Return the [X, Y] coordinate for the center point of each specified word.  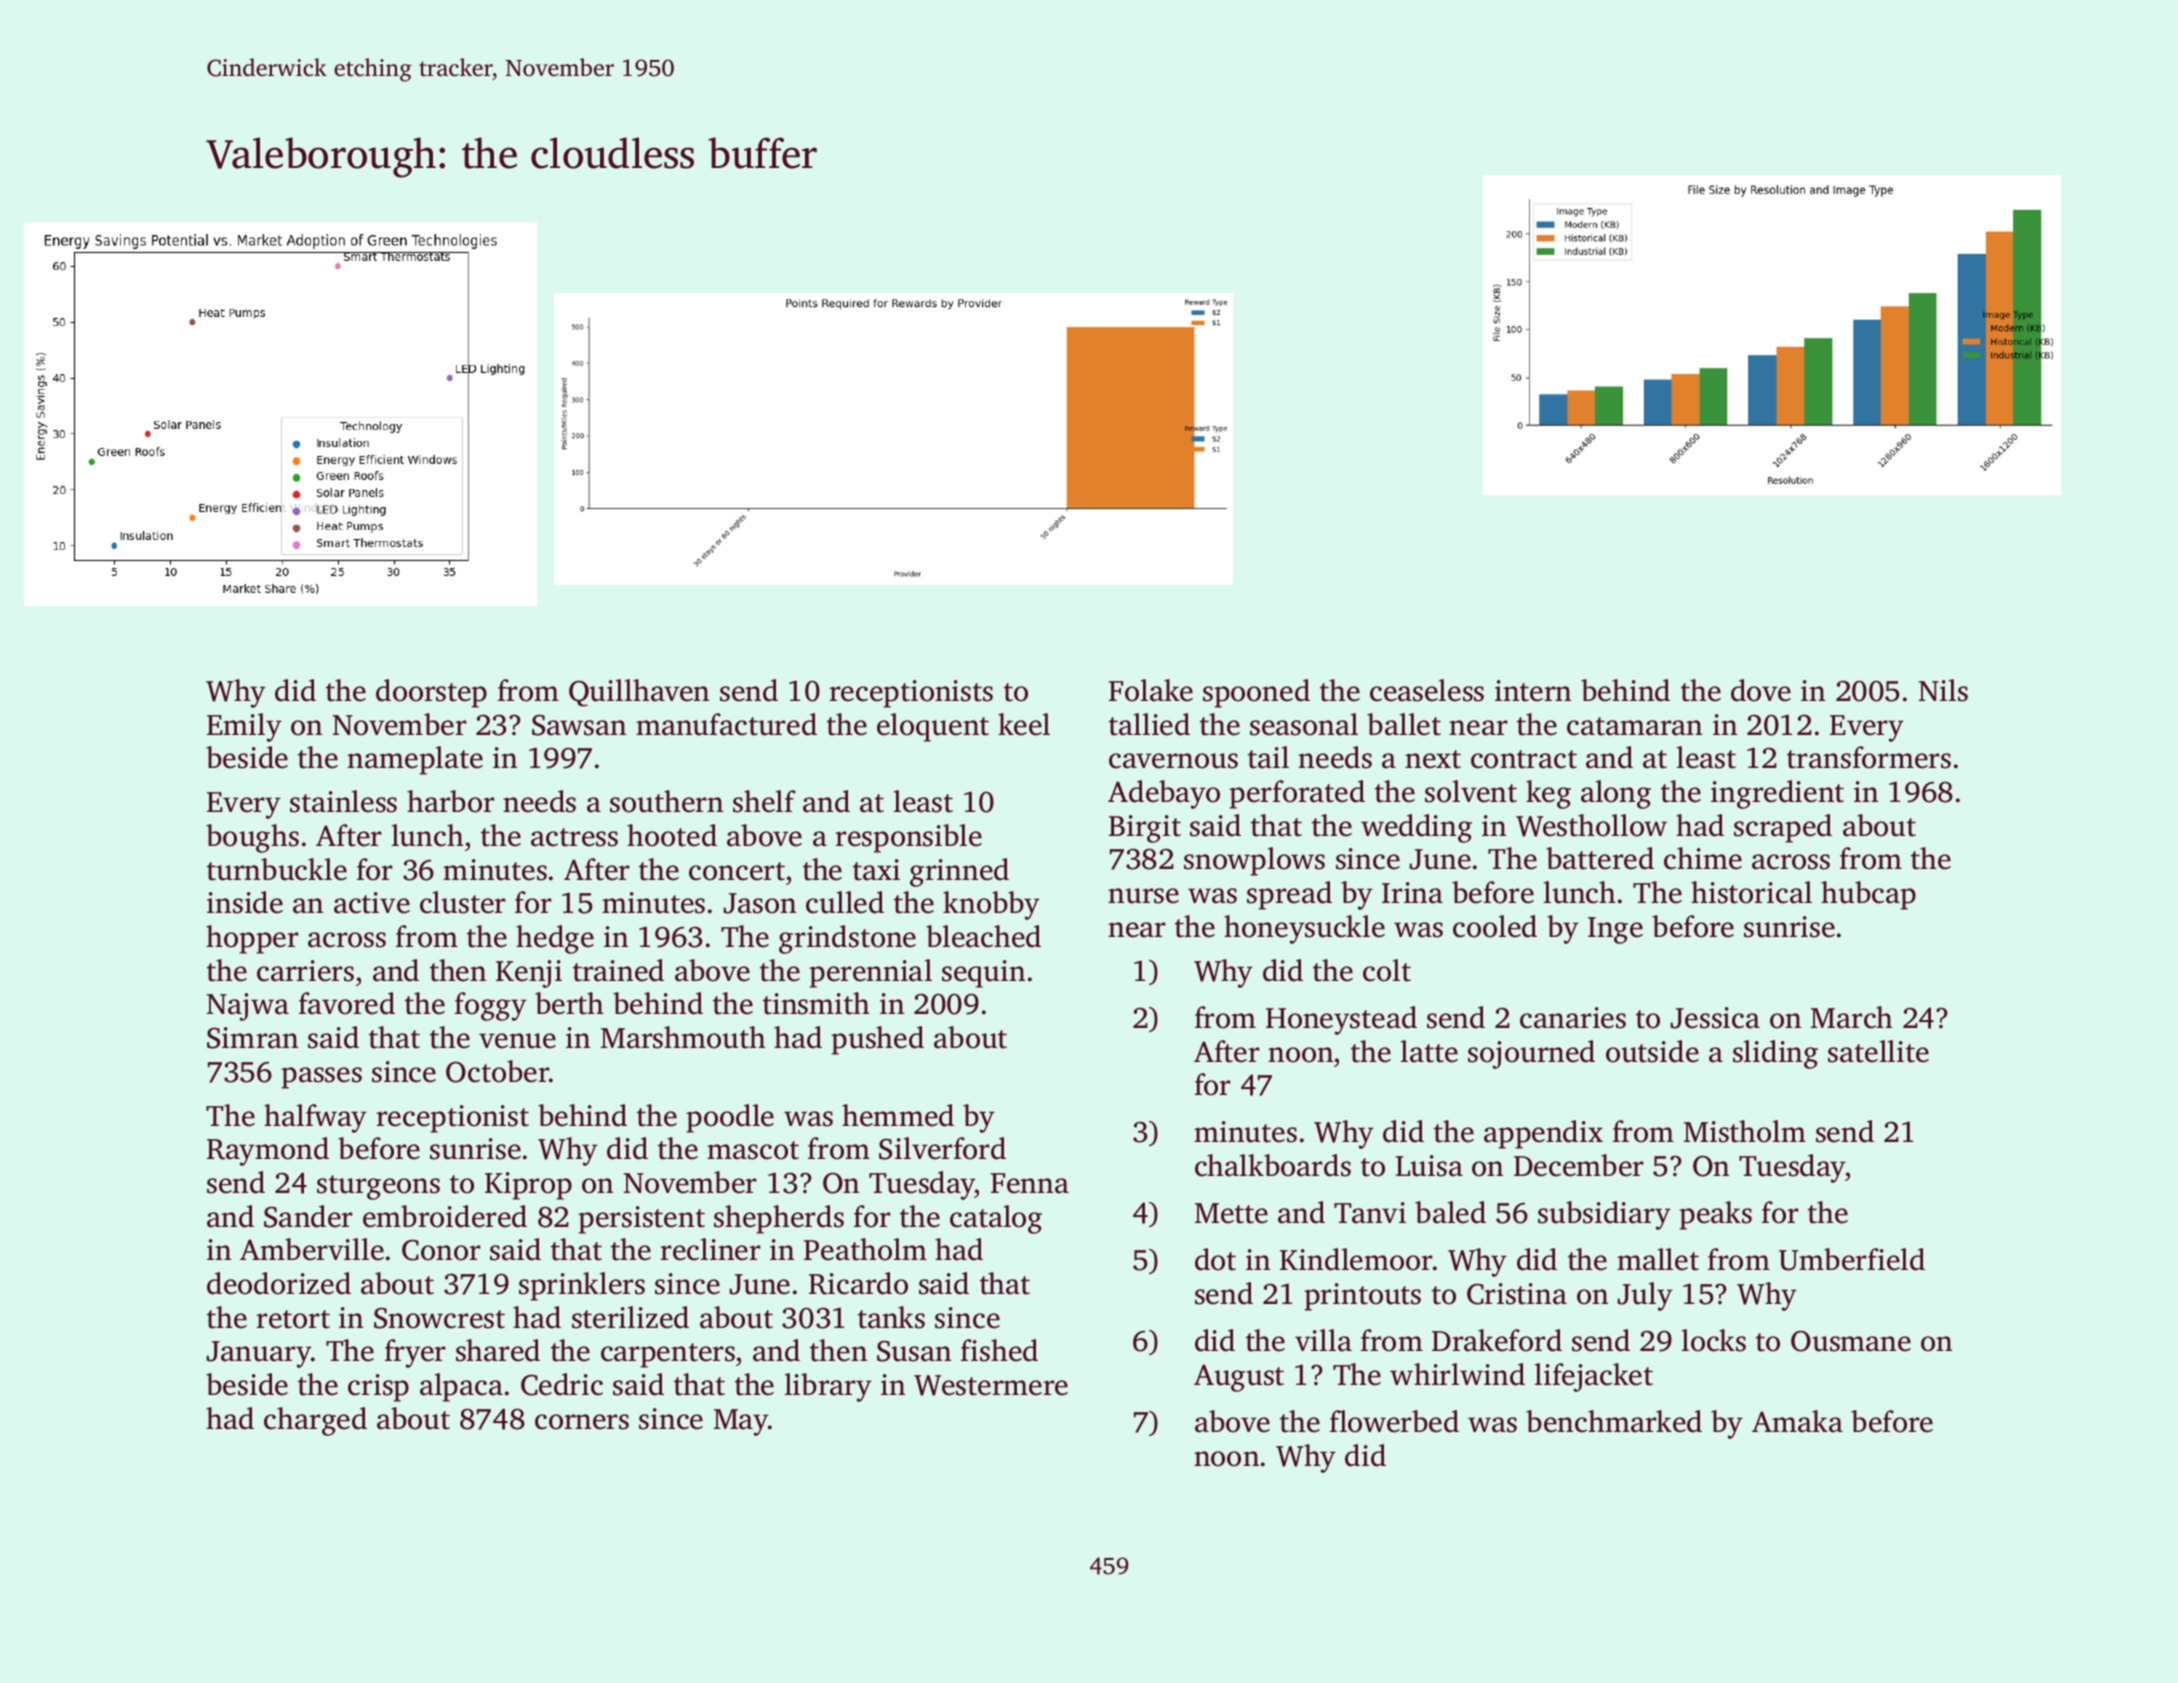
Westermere [991, 1385]
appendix [1543, 1134]
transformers [1869, 757]
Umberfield [1852, 1259]
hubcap [1868, 895]
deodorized [279, 1283]
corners [582, 1422]
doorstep [431, 693]
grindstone [847, 939]
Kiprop [528, 1186]
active [372, 903]
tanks [891, 1317]
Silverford [942, 1148]
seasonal [1304, 724]
